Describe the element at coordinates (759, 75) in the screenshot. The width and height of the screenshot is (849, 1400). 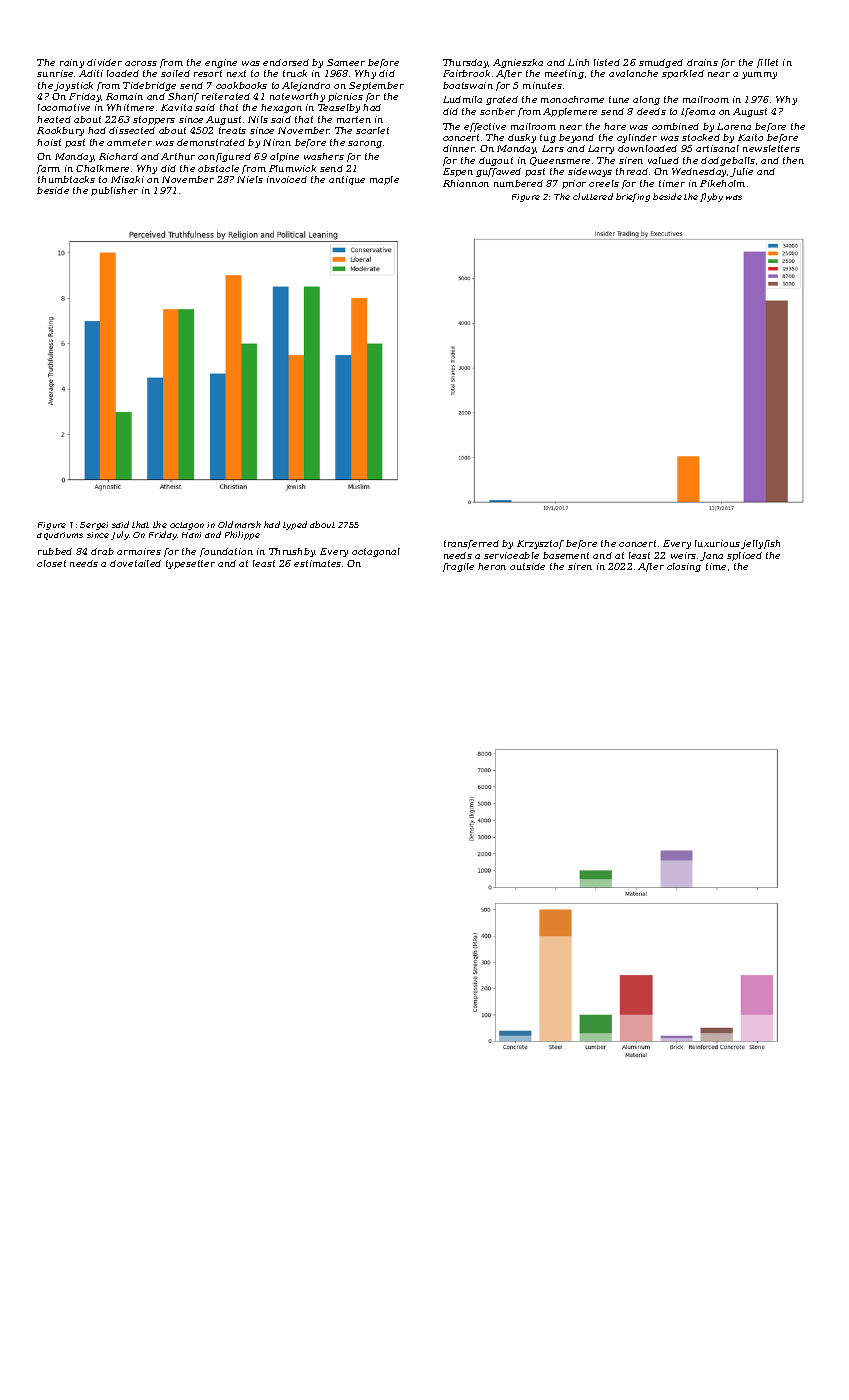
I see `yummy` at that location.
